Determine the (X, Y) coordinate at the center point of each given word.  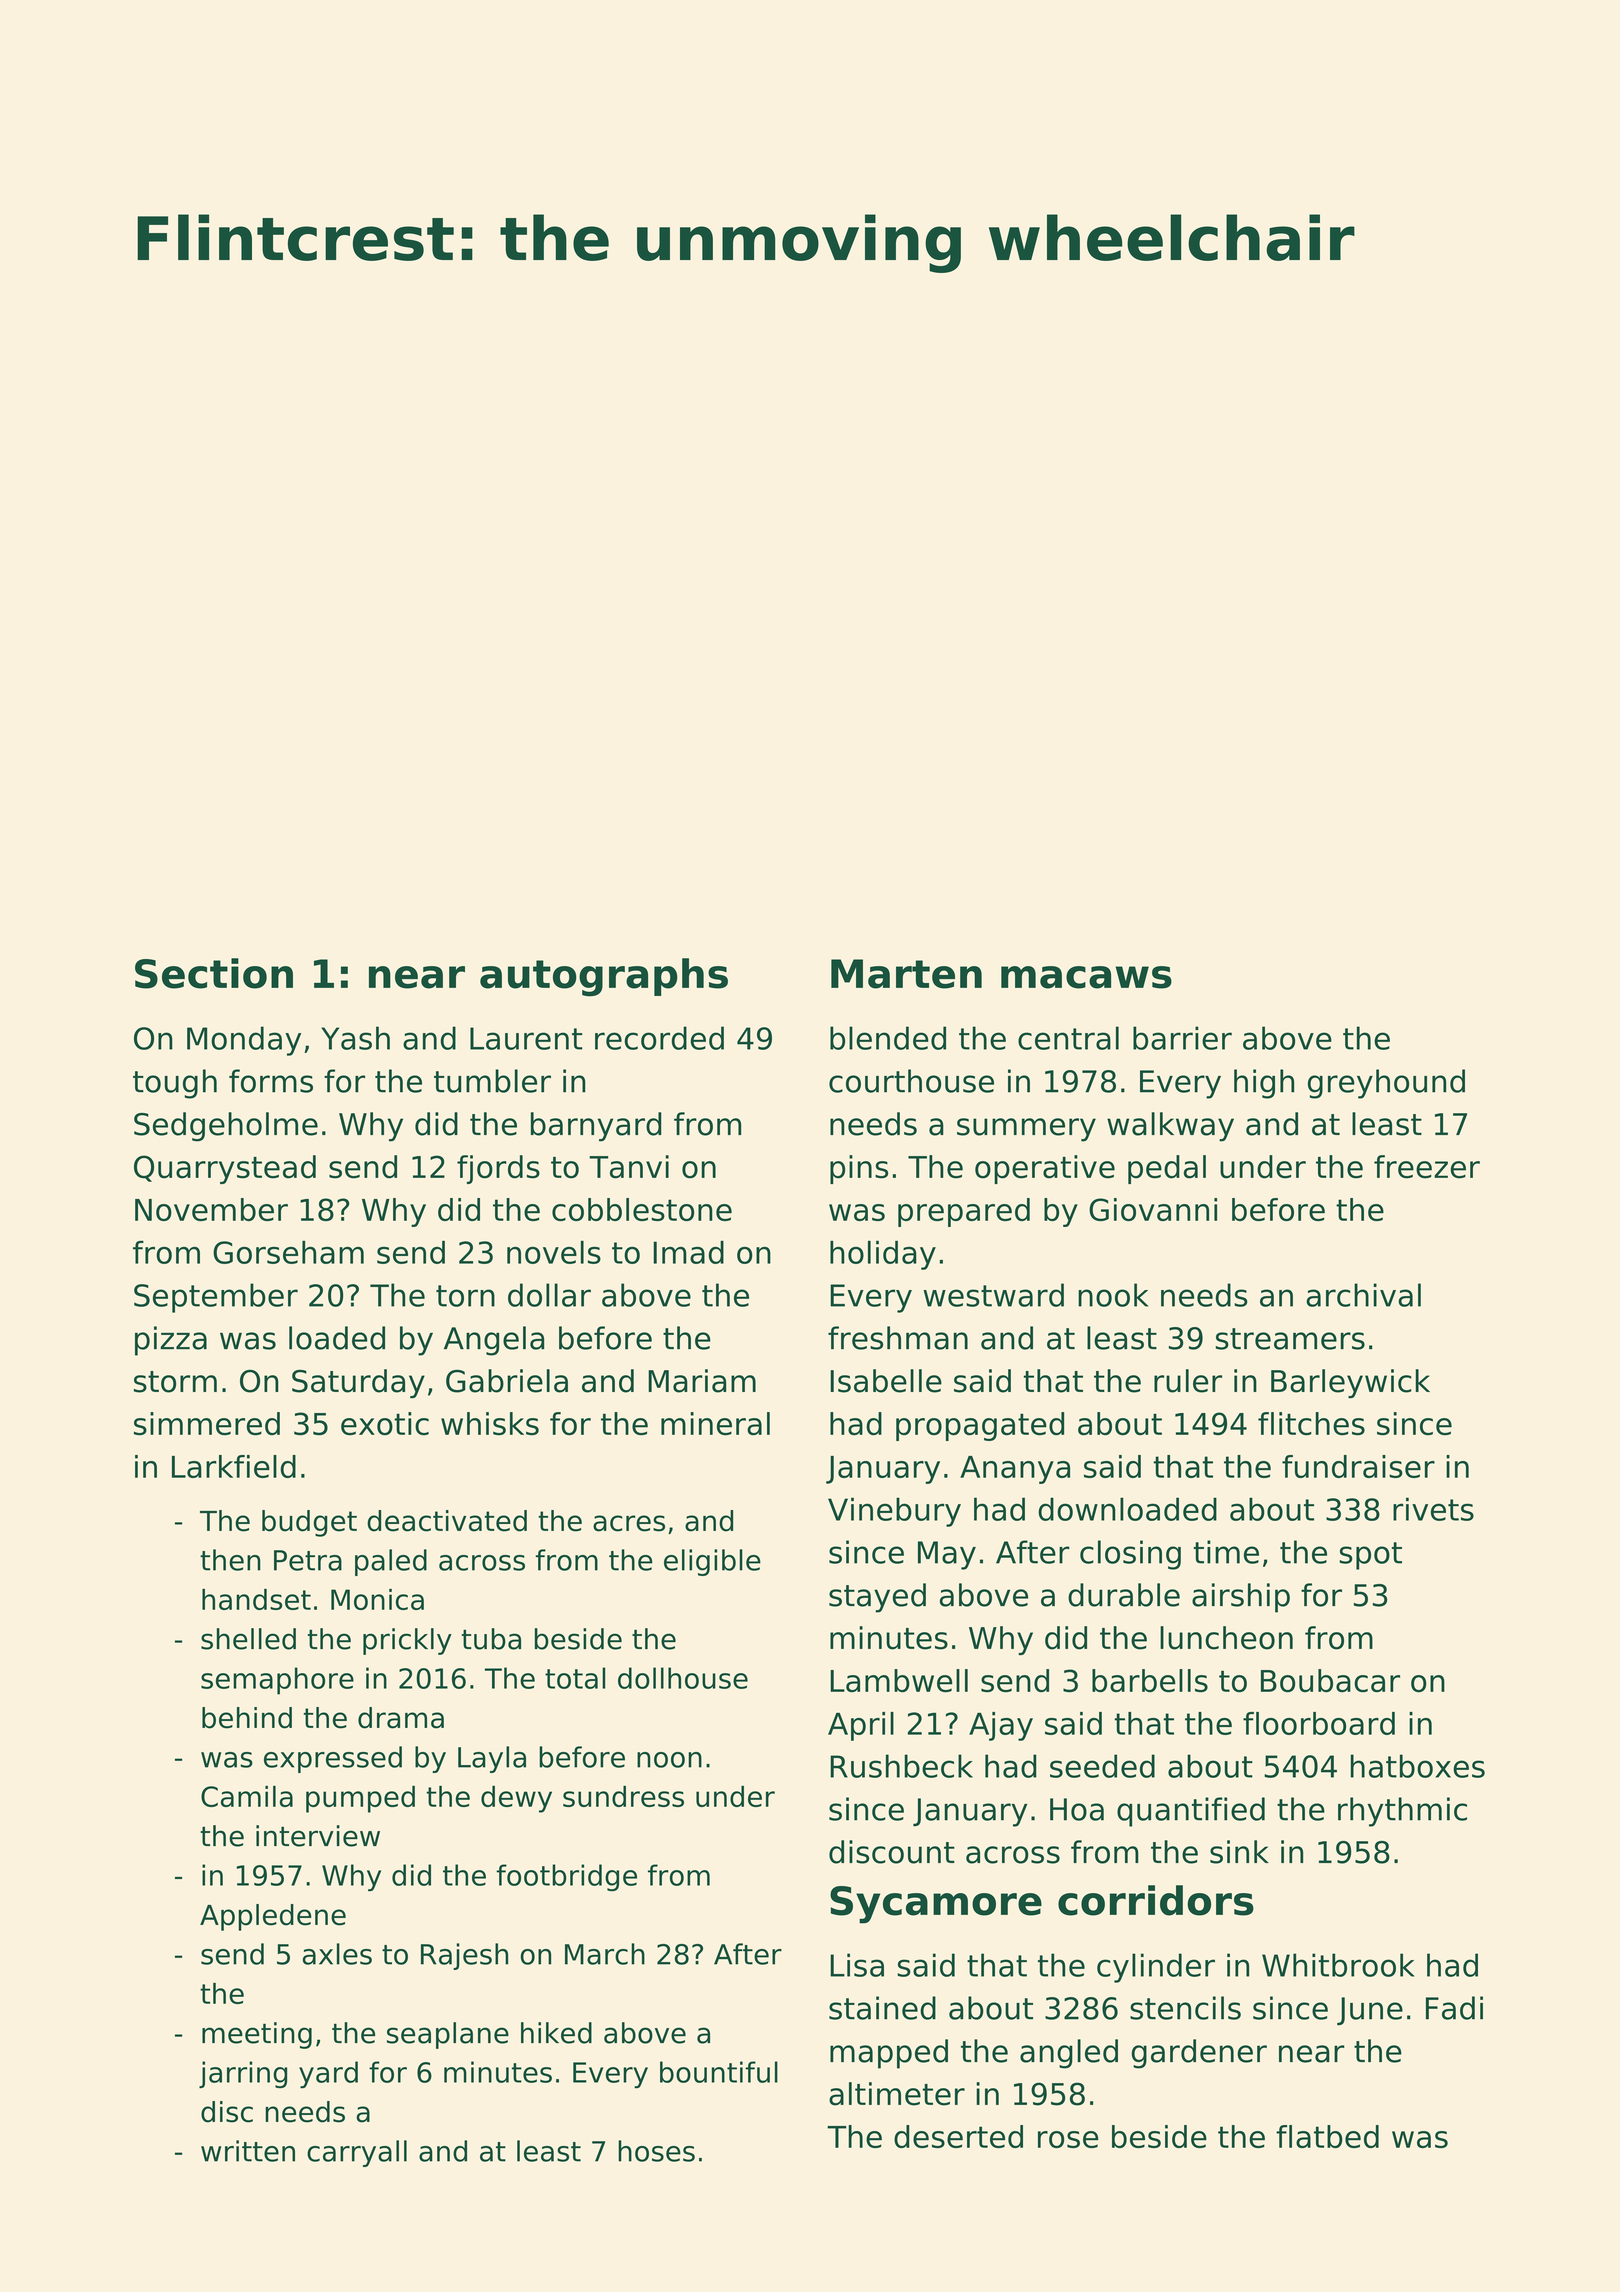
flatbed (1327, 2136)
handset (256, 1599)
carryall (357, 2153)
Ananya (1015, 1470)
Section (214, 973)
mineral (715, 1423)
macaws (1086, 977)
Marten (906, 974)
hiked (556, 2033)
